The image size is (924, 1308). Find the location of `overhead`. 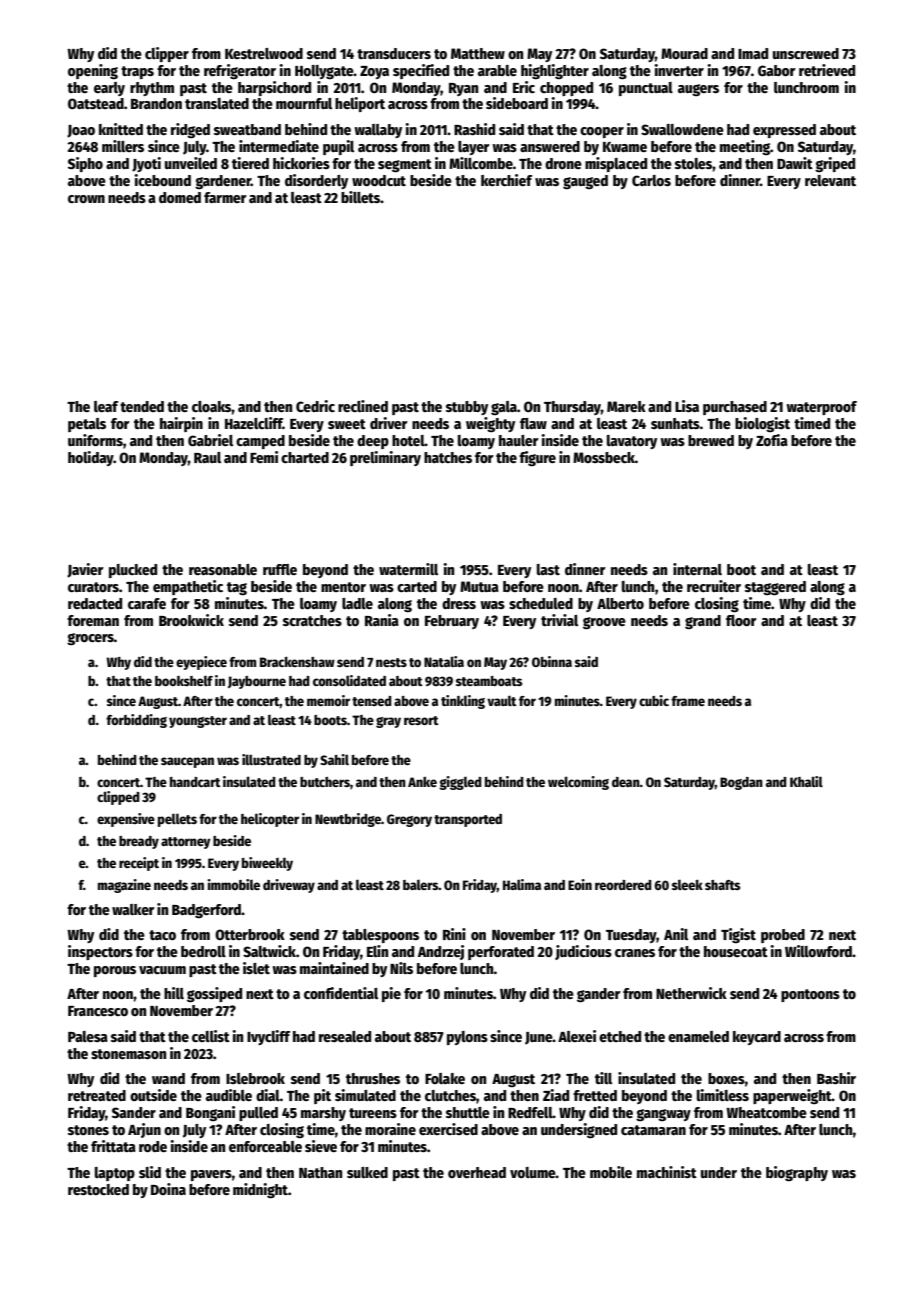

overhead is located at coordinates (477, 1172).
